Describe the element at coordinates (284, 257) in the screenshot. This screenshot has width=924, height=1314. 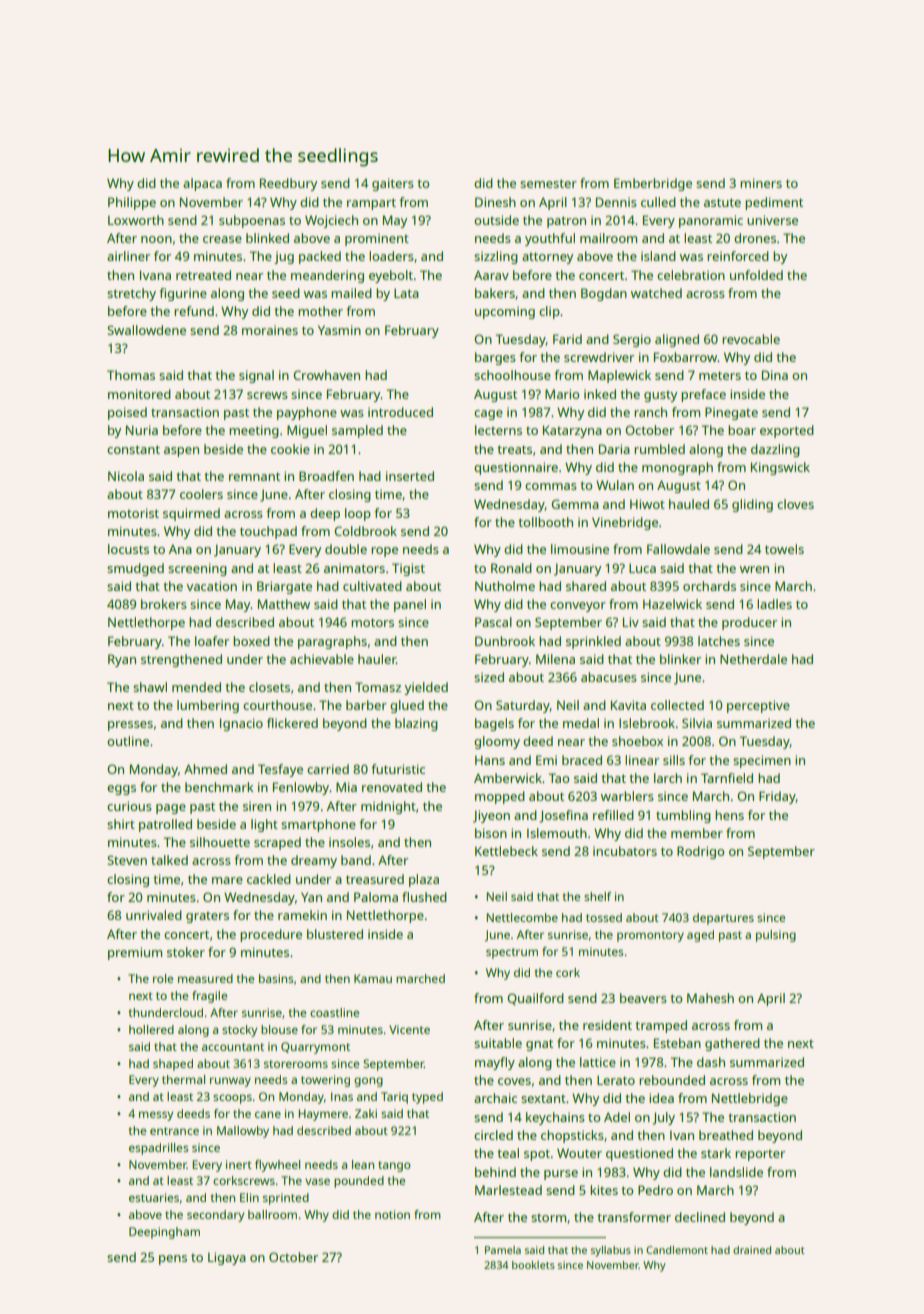
I see `jug` at that location.
